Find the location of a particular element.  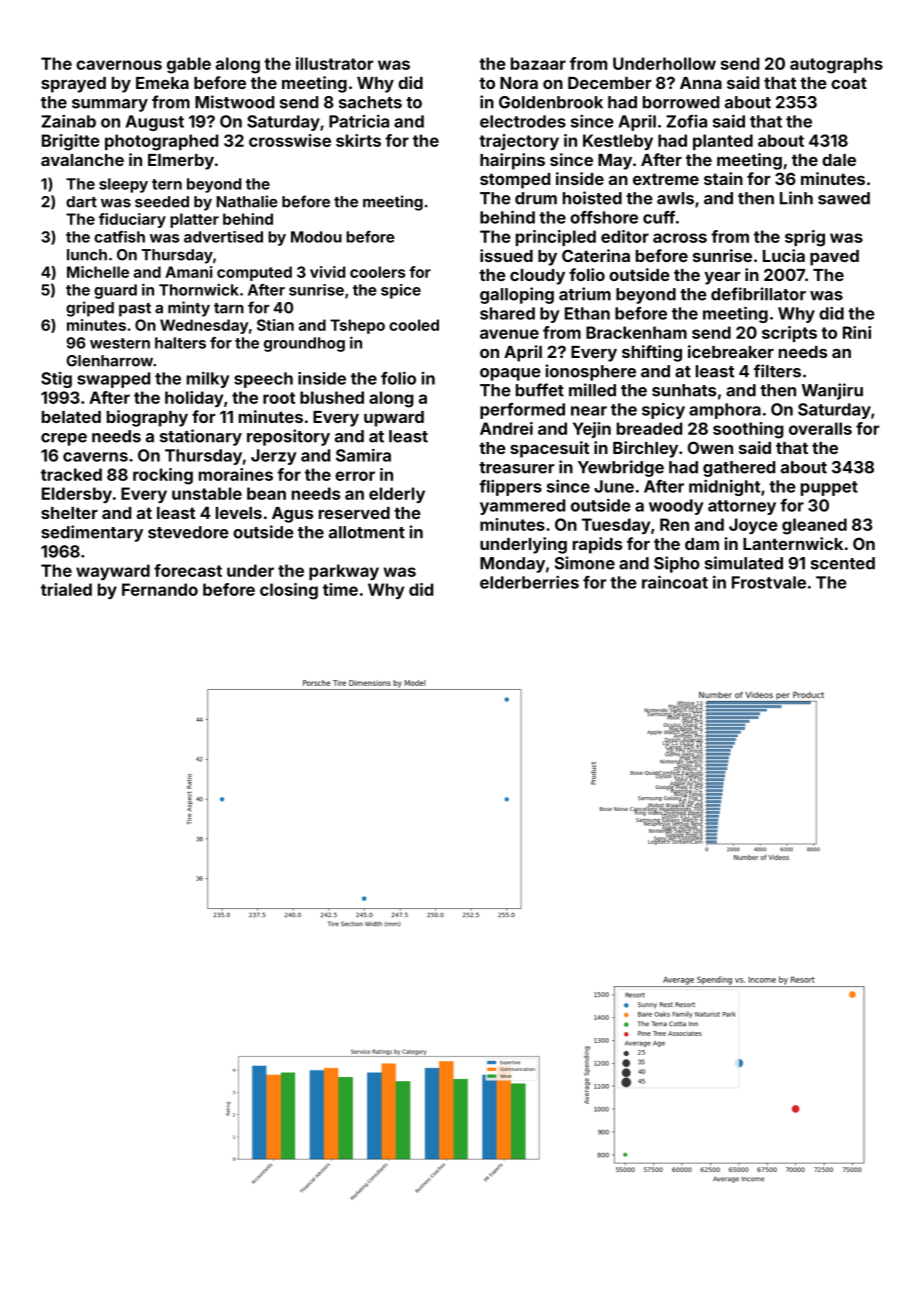

Rini is located at coordinates (857, 332).
